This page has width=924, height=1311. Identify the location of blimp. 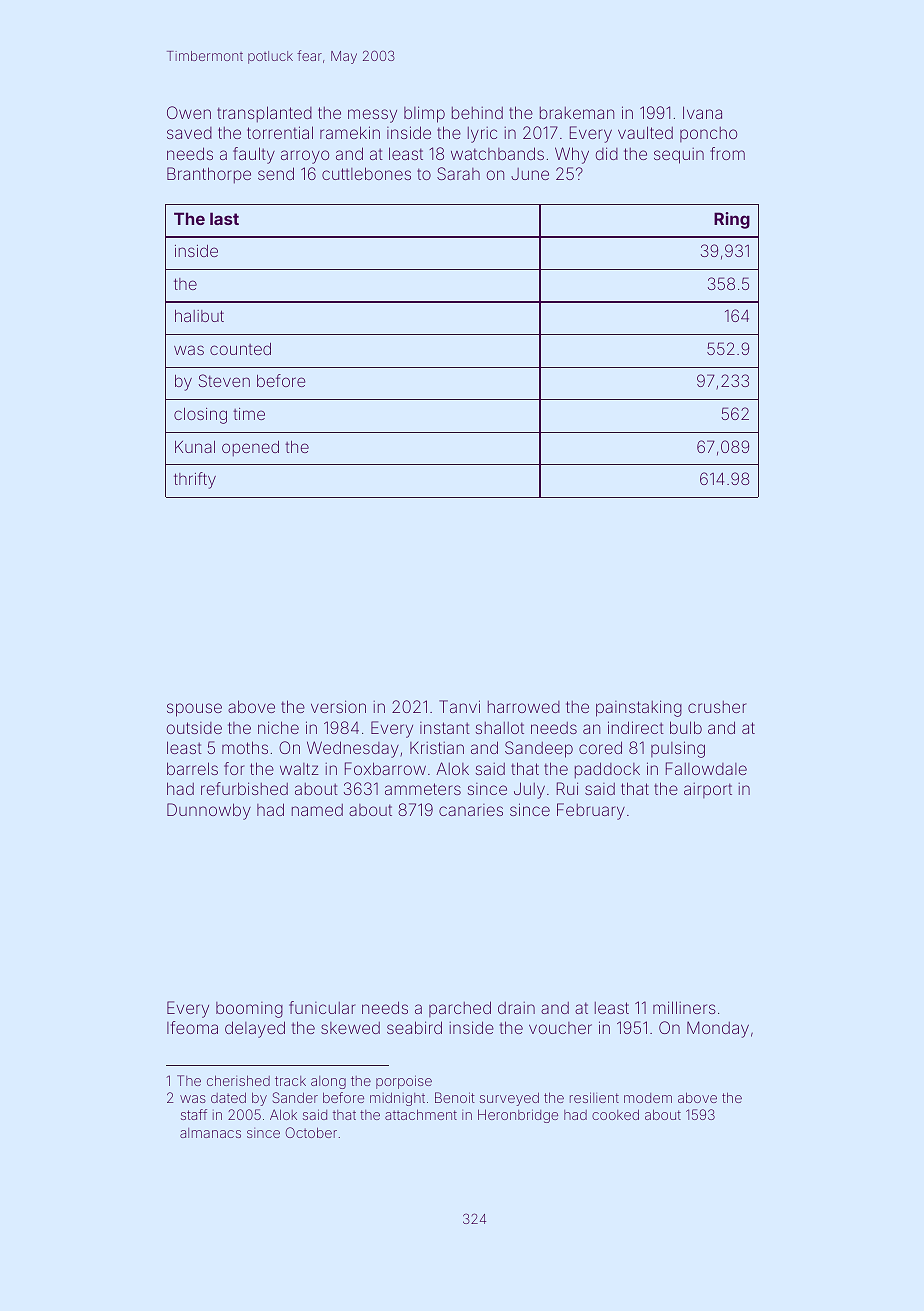
(424, 114).
